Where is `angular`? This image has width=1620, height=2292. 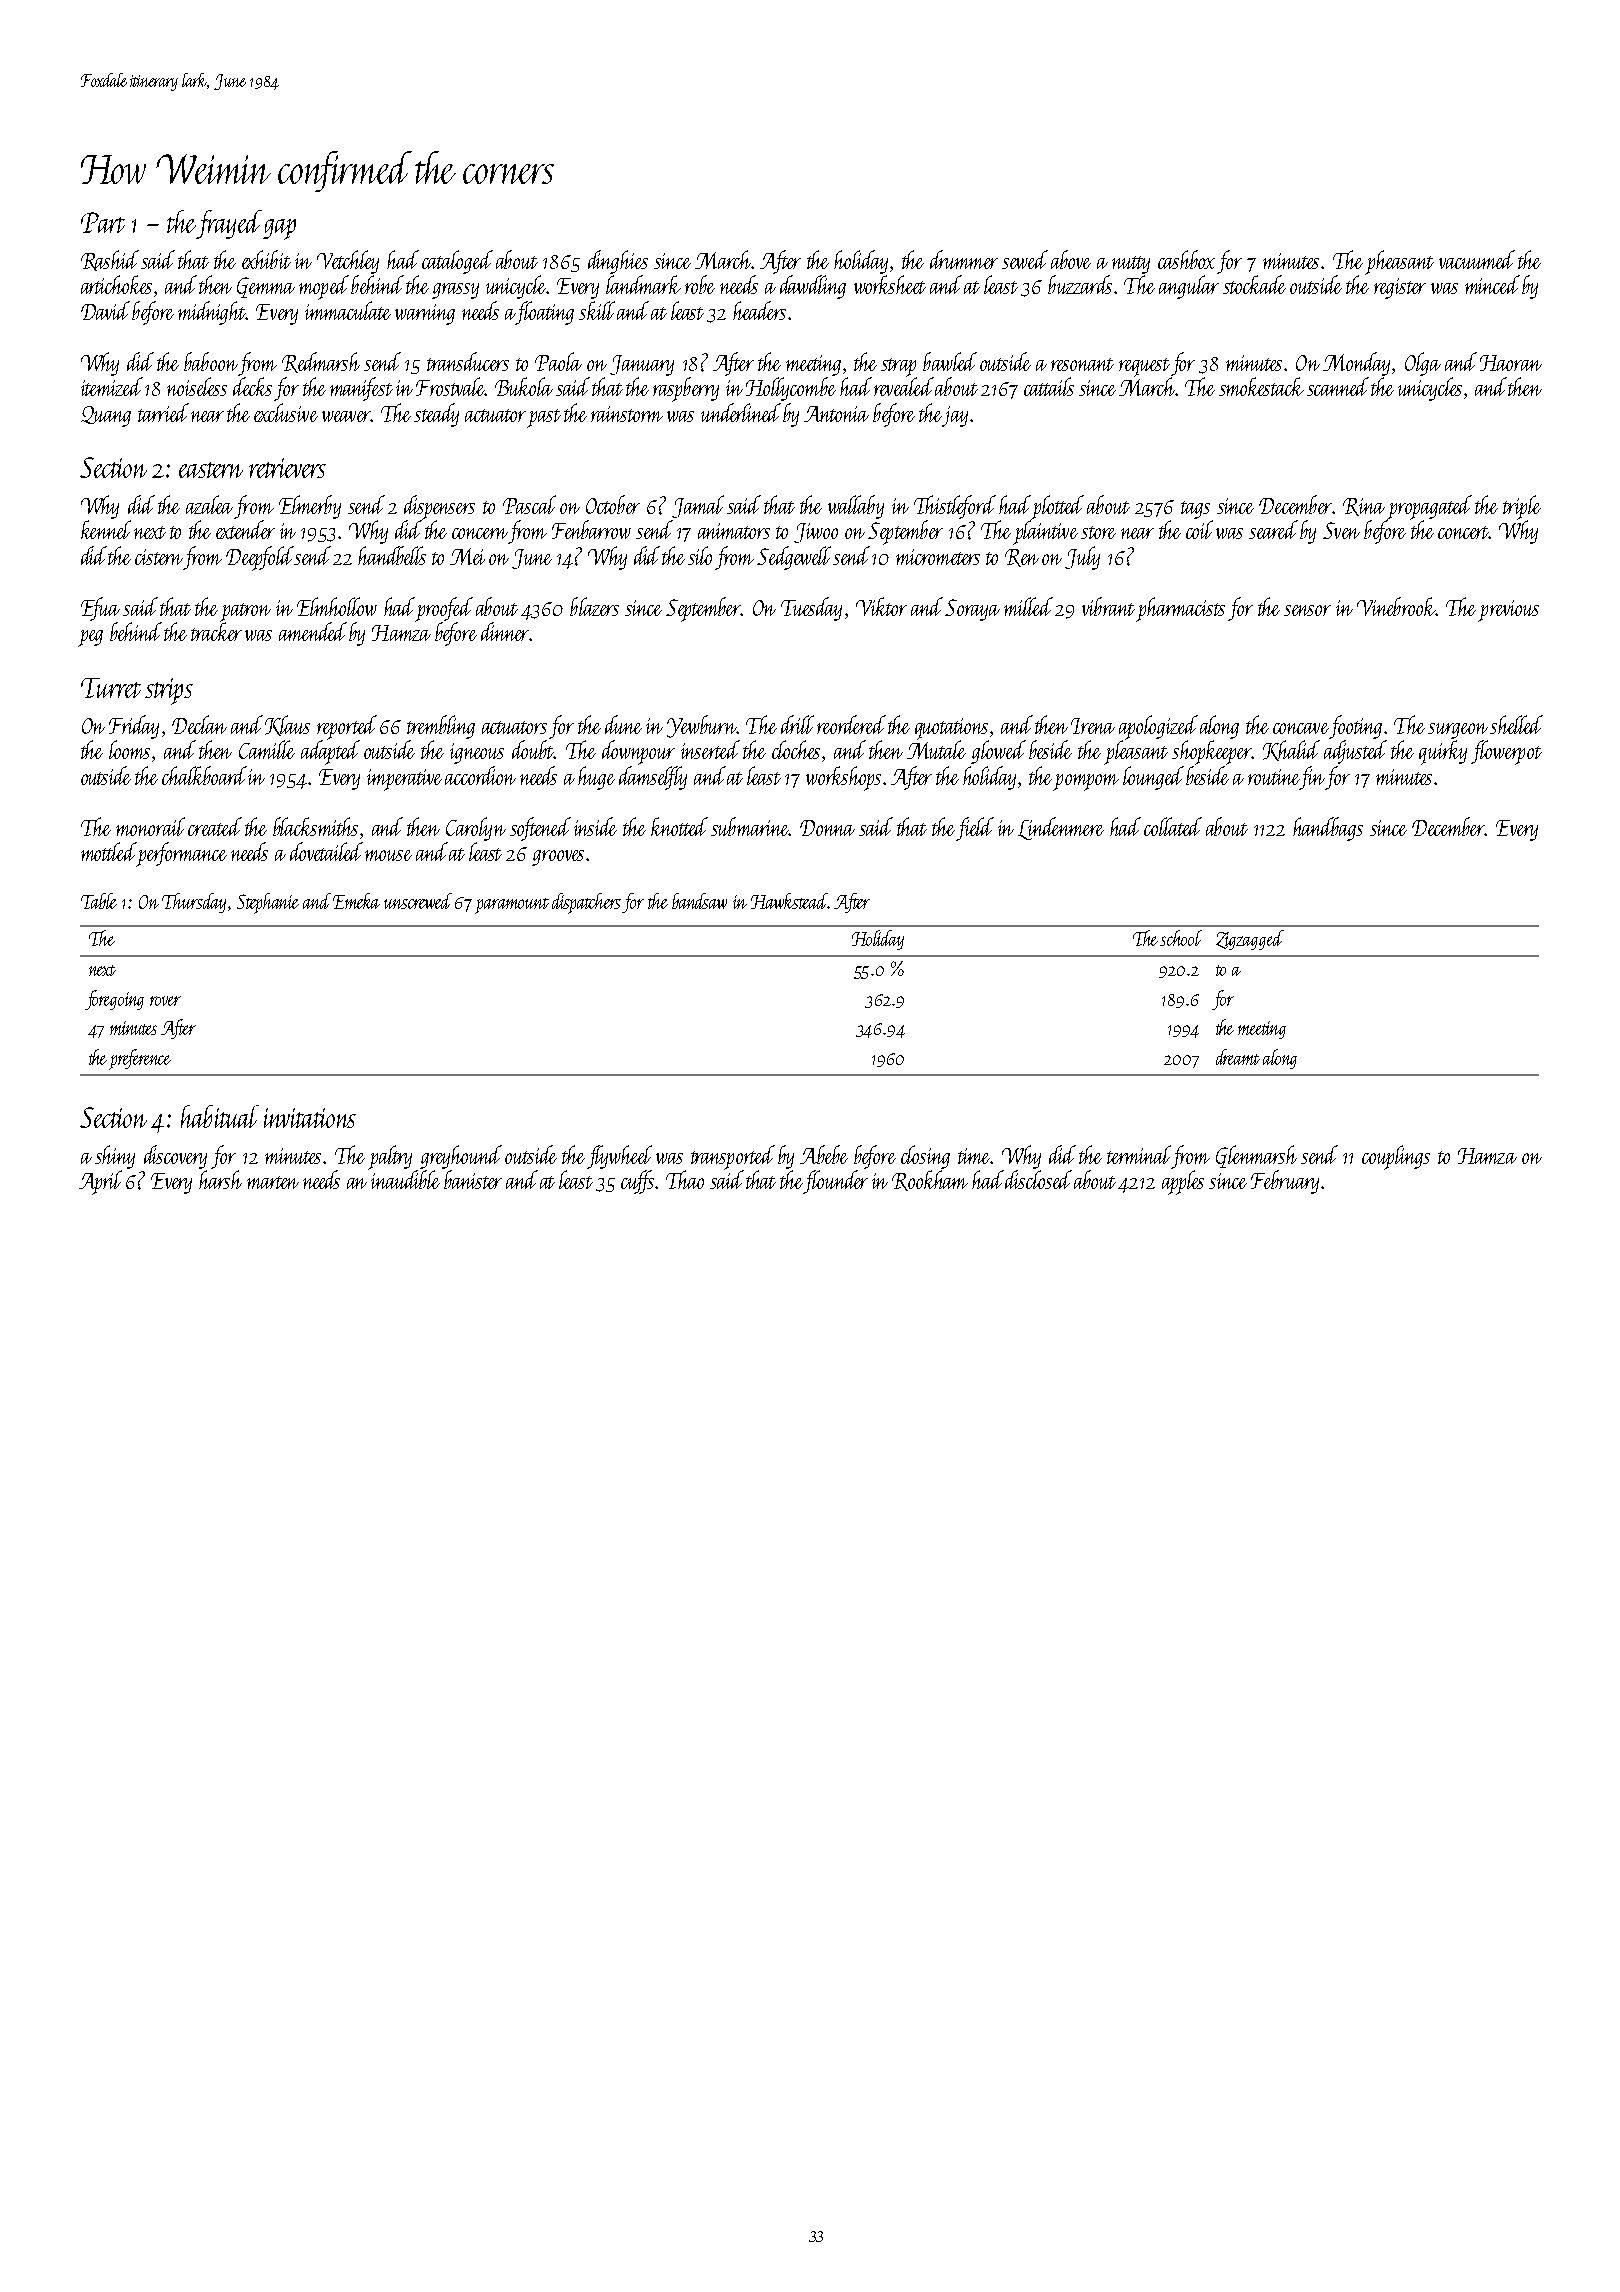
angular is located at coordinates (1189, 287).
